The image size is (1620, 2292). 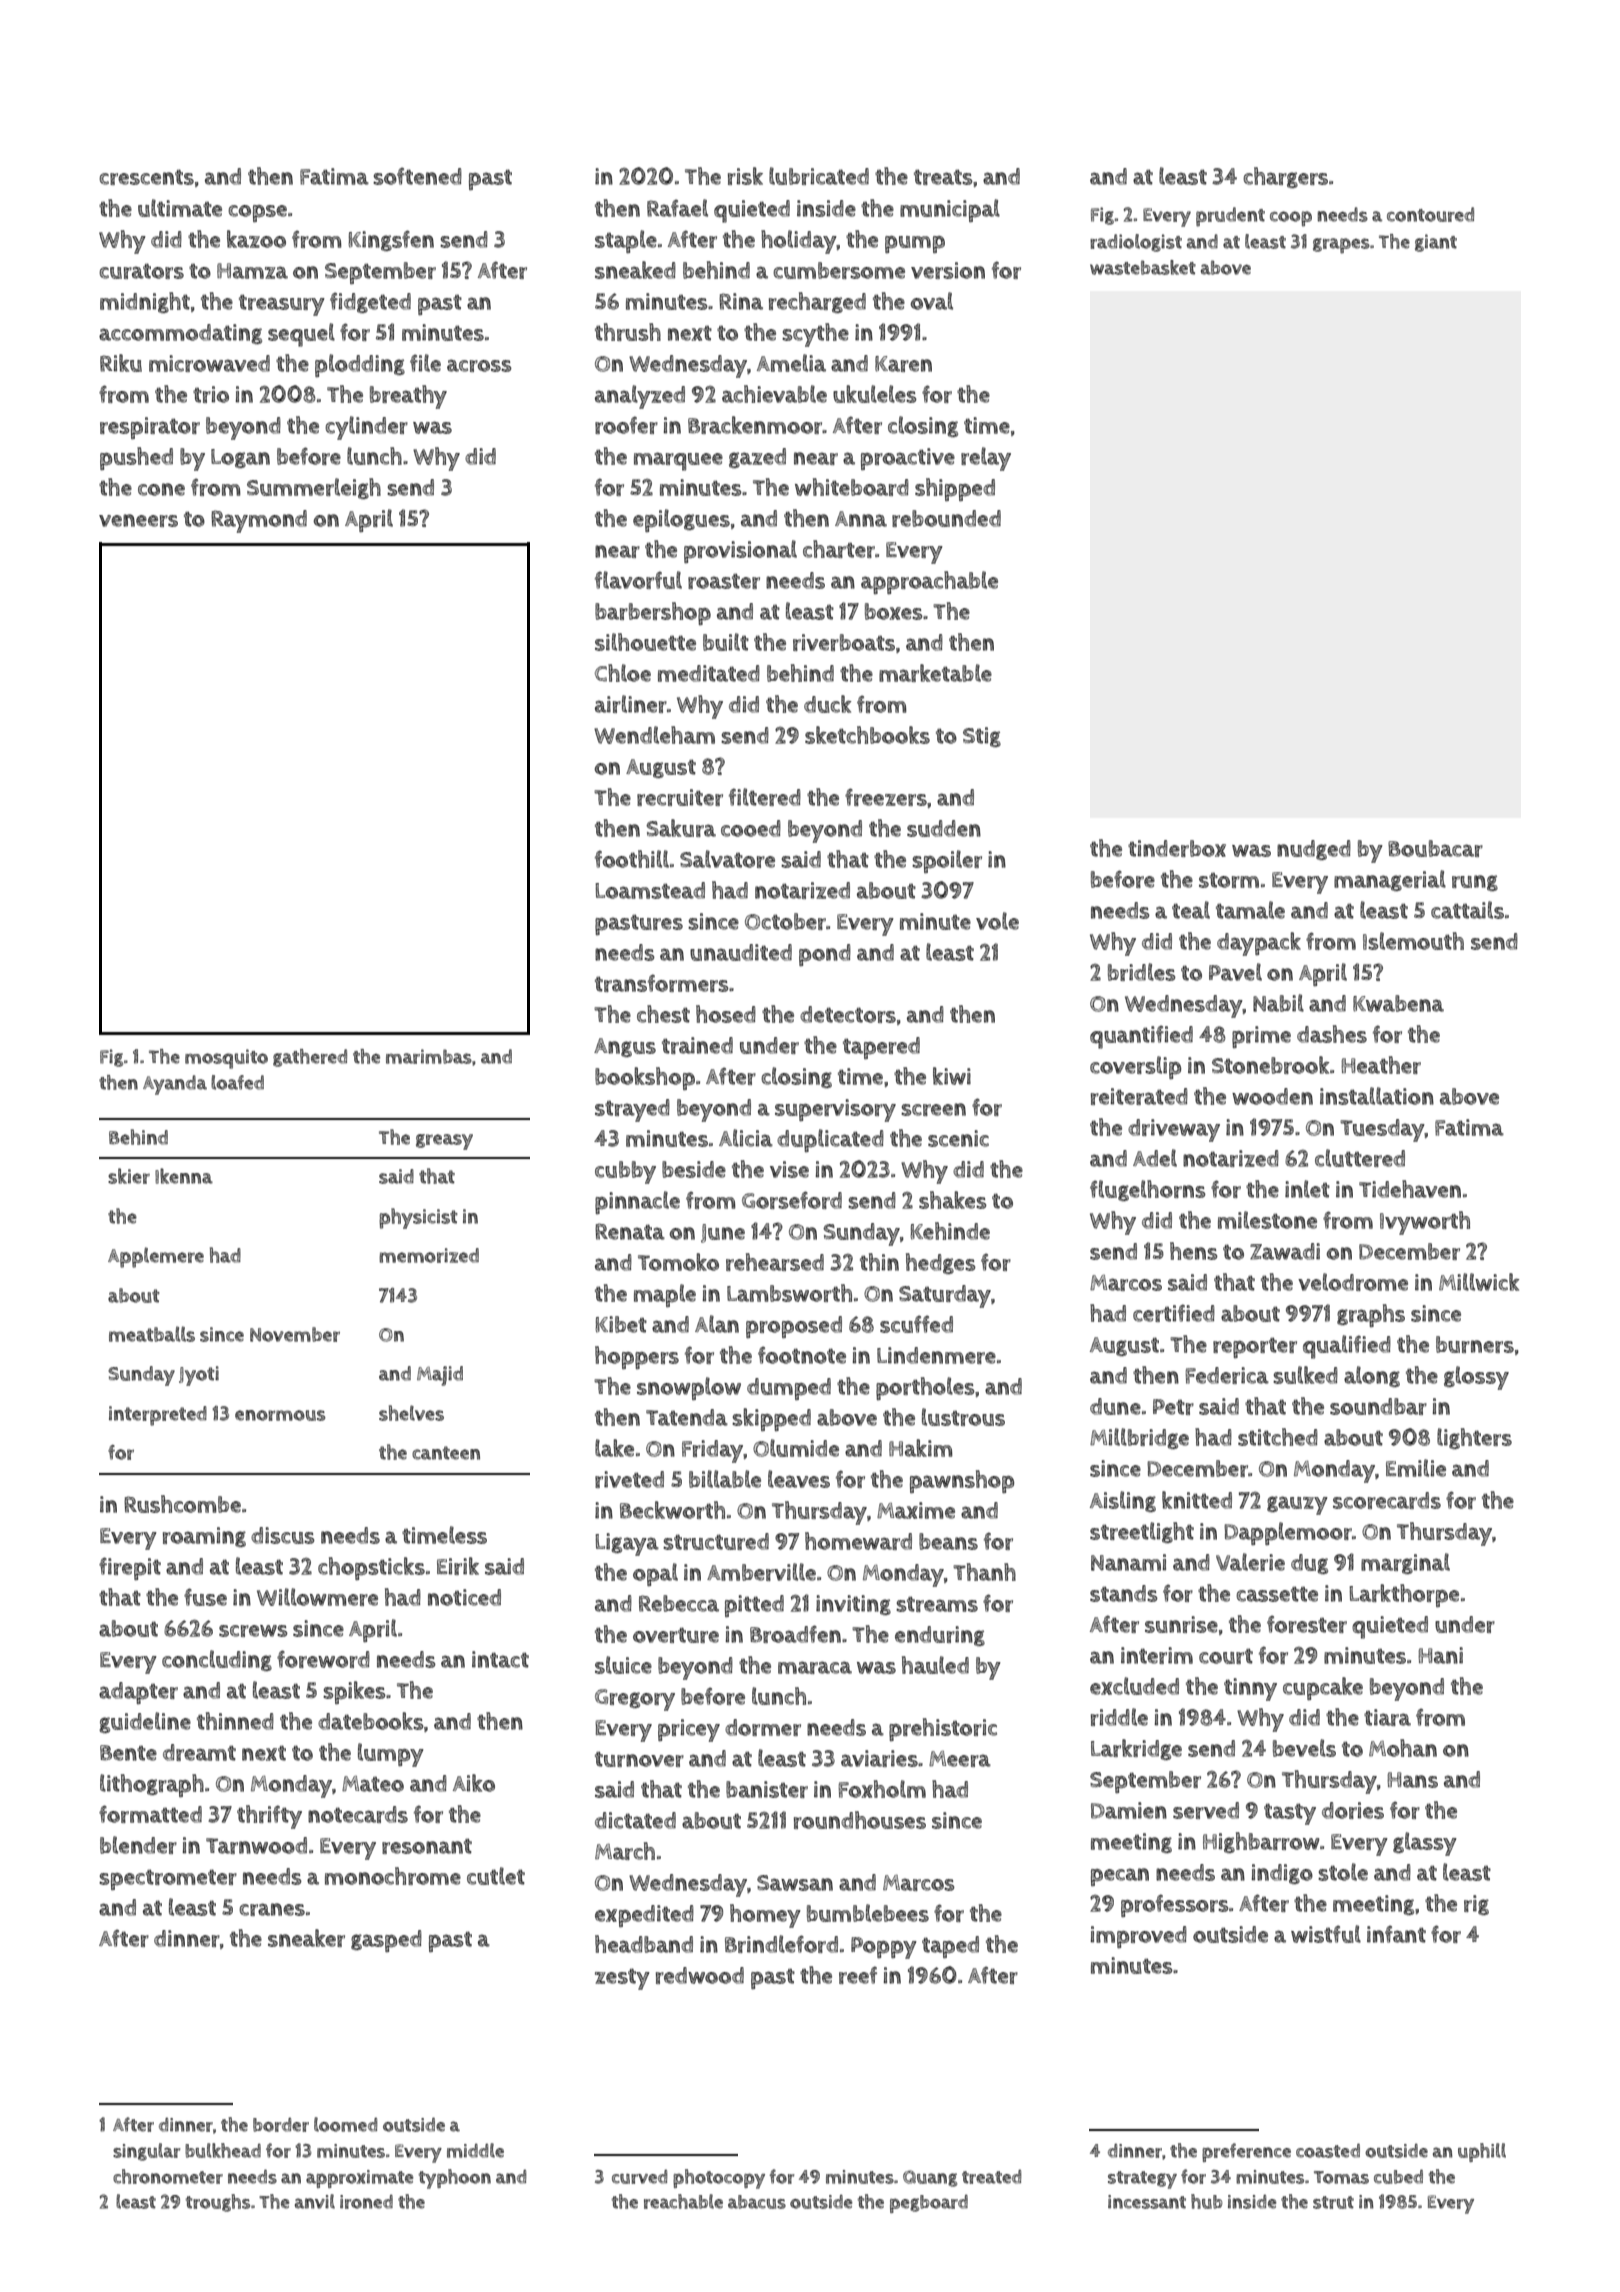 I want to click on Applemere, so click(x=156, y=1257).
